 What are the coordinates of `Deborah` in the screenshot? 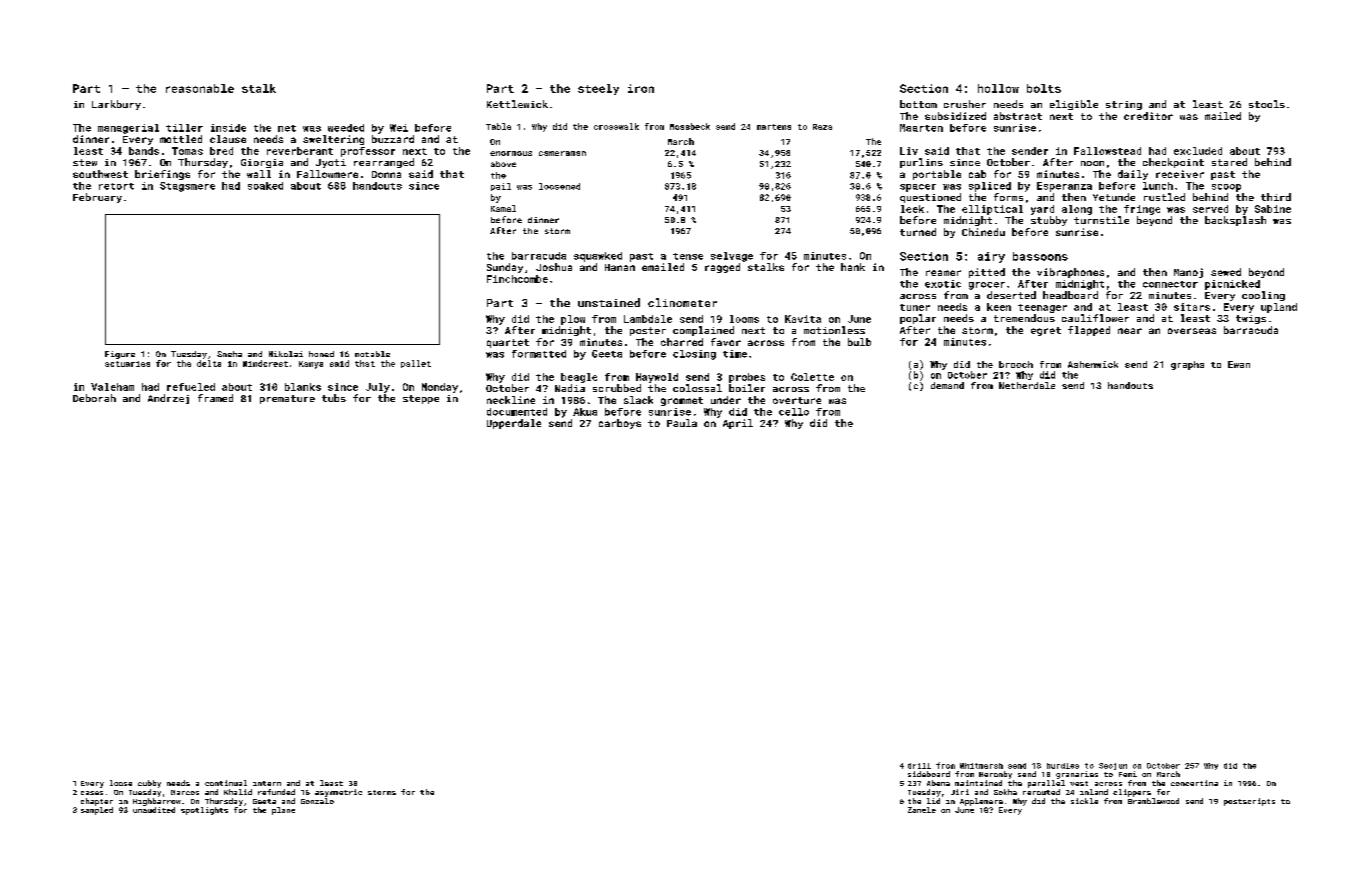 It's located at (94, 398).
